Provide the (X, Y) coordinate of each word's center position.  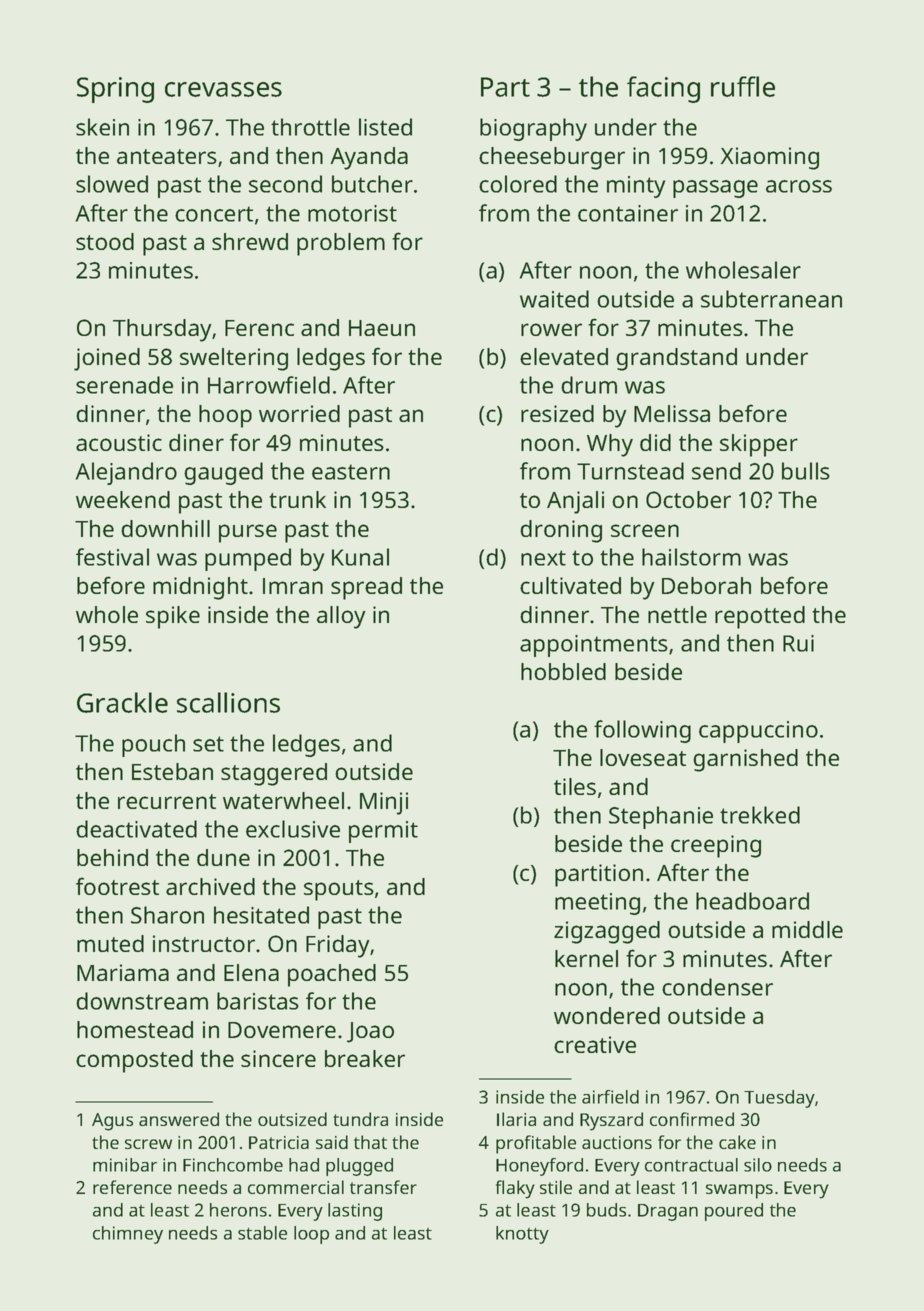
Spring (115, 90)
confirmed (692, 1119)
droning (561, 531)
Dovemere (282, 1030)
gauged (223, 473)
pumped (248, 559)
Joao (370, 1032)
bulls (806, 471)
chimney (128, 1235)
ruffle (743, 86)
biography (533, 129)
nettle (677, 614)
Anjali (575, 502)
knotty (522, 1235)
